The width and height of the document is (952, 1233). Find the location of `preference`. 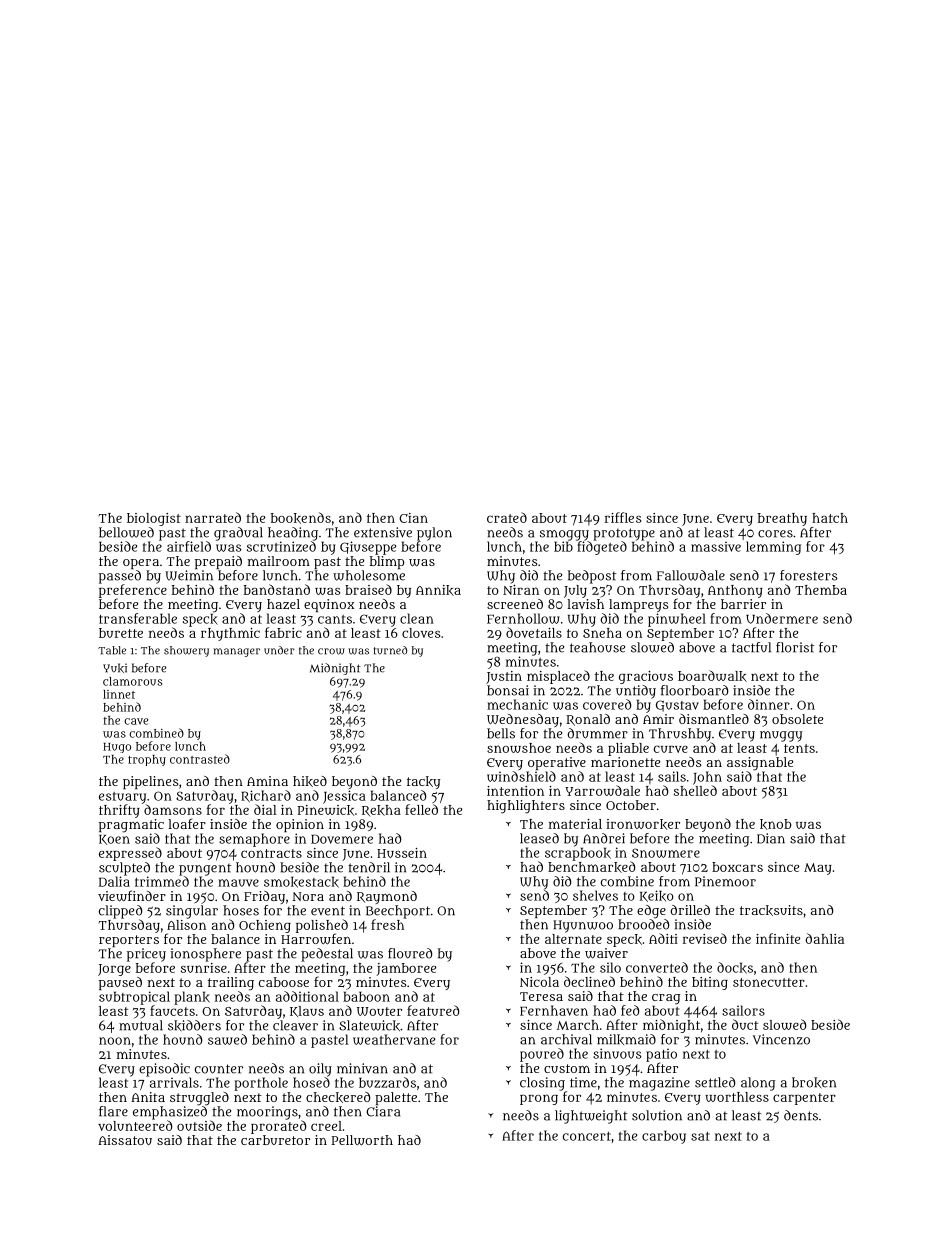

preference is located at coordinates (133, 591).
